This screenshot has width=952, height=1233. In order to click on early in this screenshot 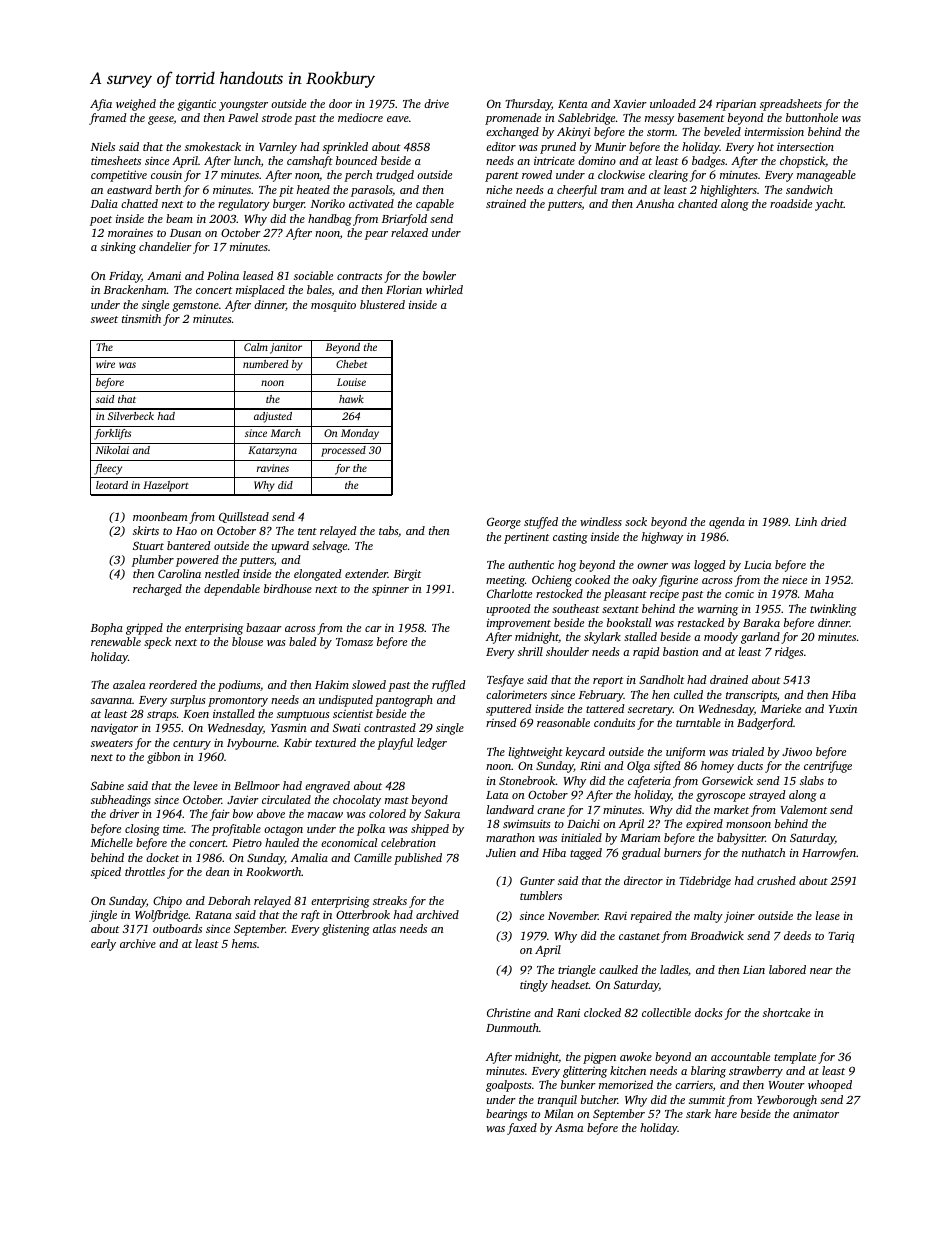, I will do `click(103, 945)`.
